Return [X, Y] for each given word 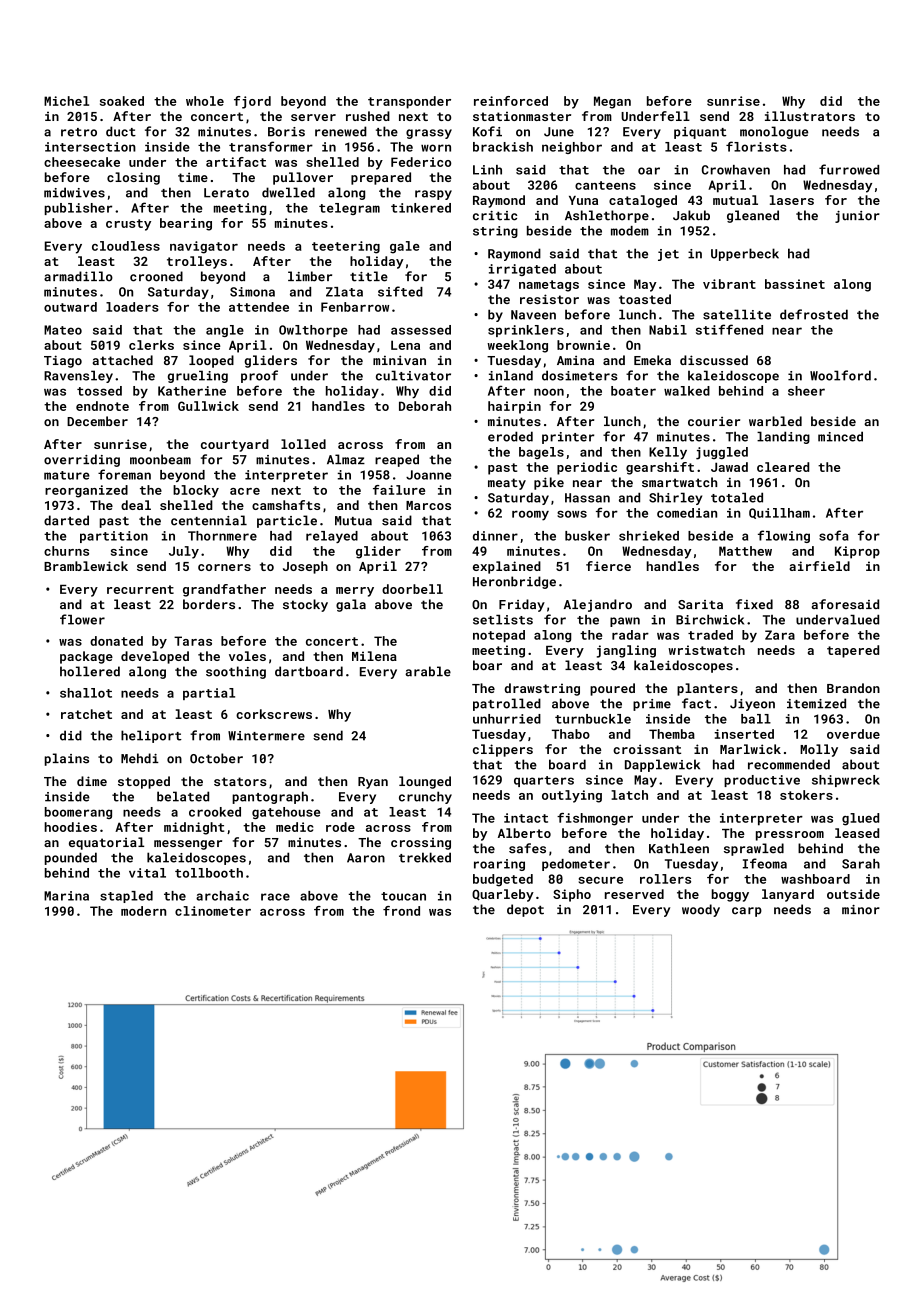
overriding [82, 460]
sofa [834, 535]
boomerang [78, 813]
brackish [503, 147]
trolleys [197, 262]
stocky [305, 605]
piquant [700, 133]
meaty [507, 484]
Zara [780, 635]
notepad [499, 636]
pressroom [790, 836]
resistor [549, 299]
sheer [806, 391]
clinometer [213, 911]
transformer [271, 146]
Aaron [366, 858]
